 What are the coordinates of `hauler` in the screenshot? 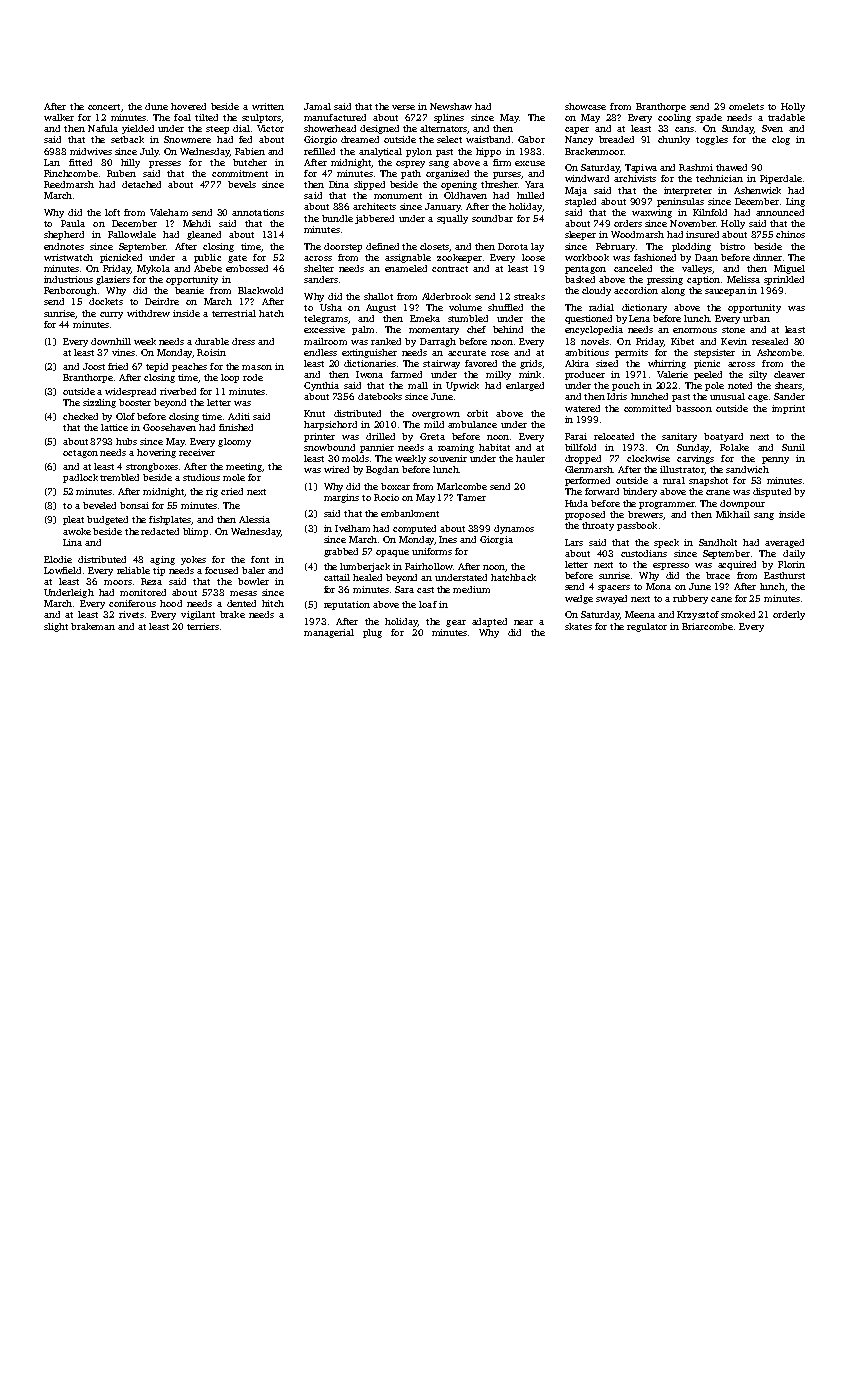 It's located at (530, 458).
